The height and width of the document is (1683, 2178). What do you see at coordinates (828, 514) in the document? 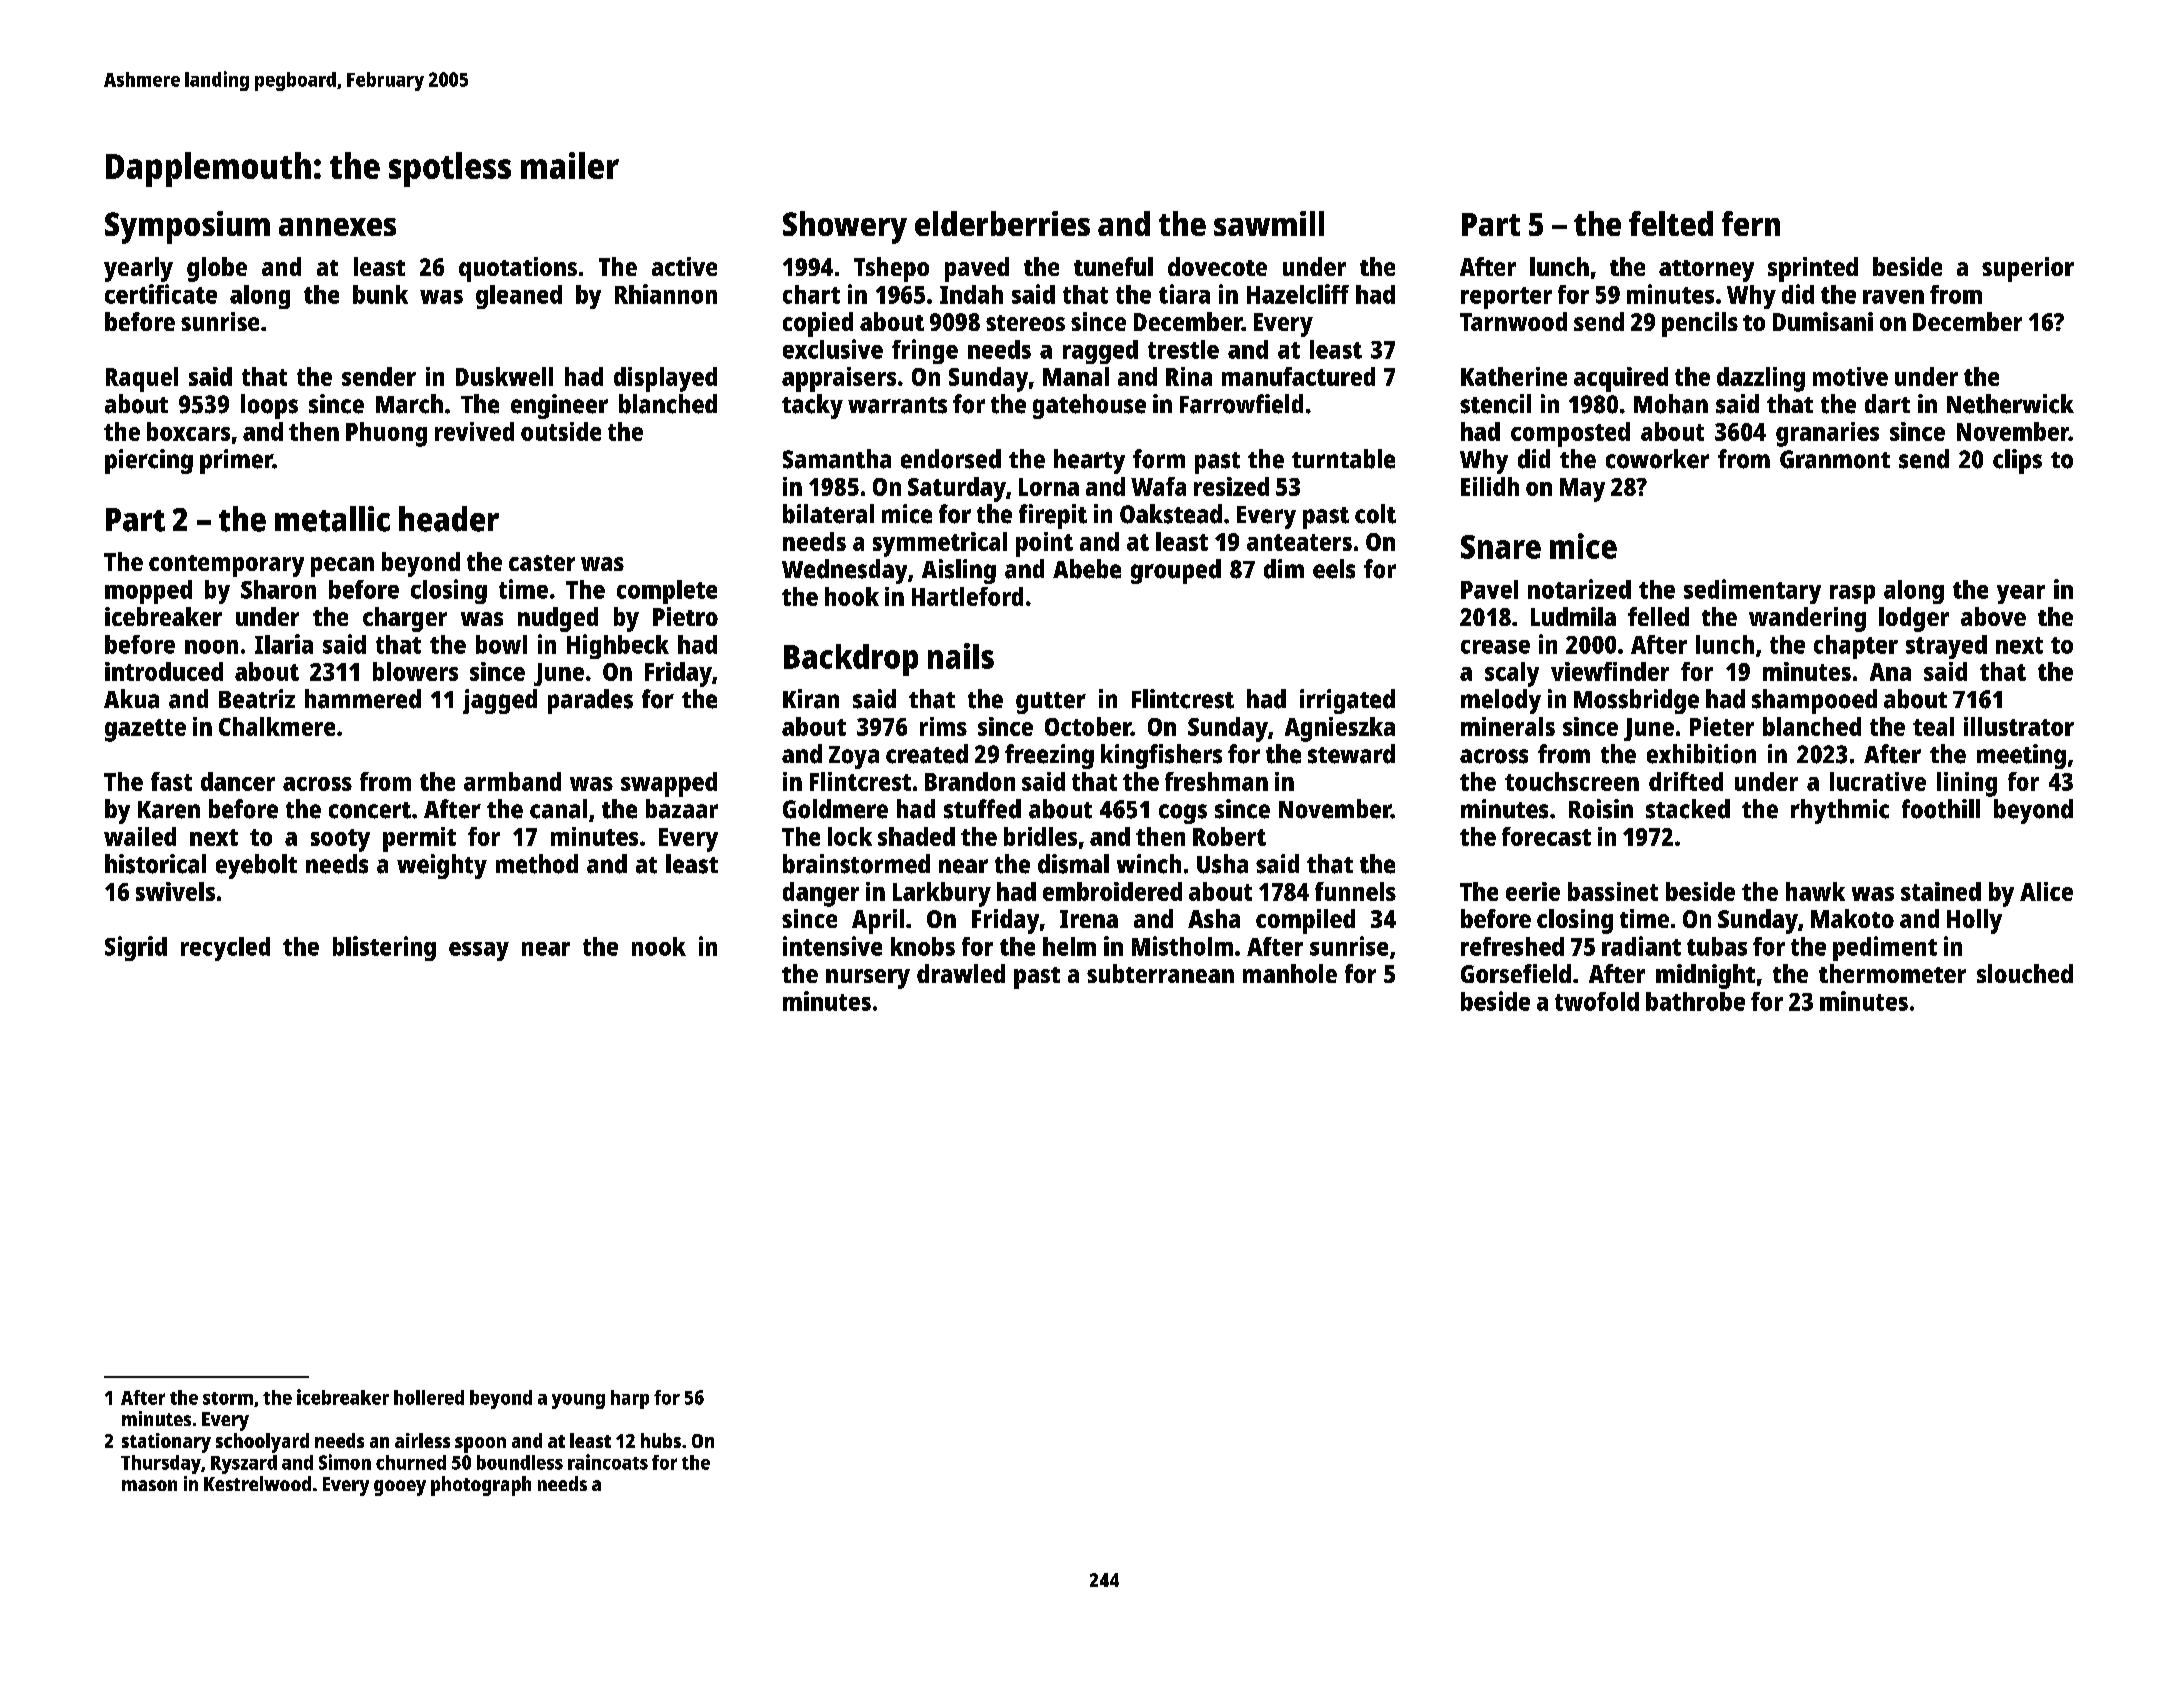
I see `bilateral` at bounding box center [828, 514].
